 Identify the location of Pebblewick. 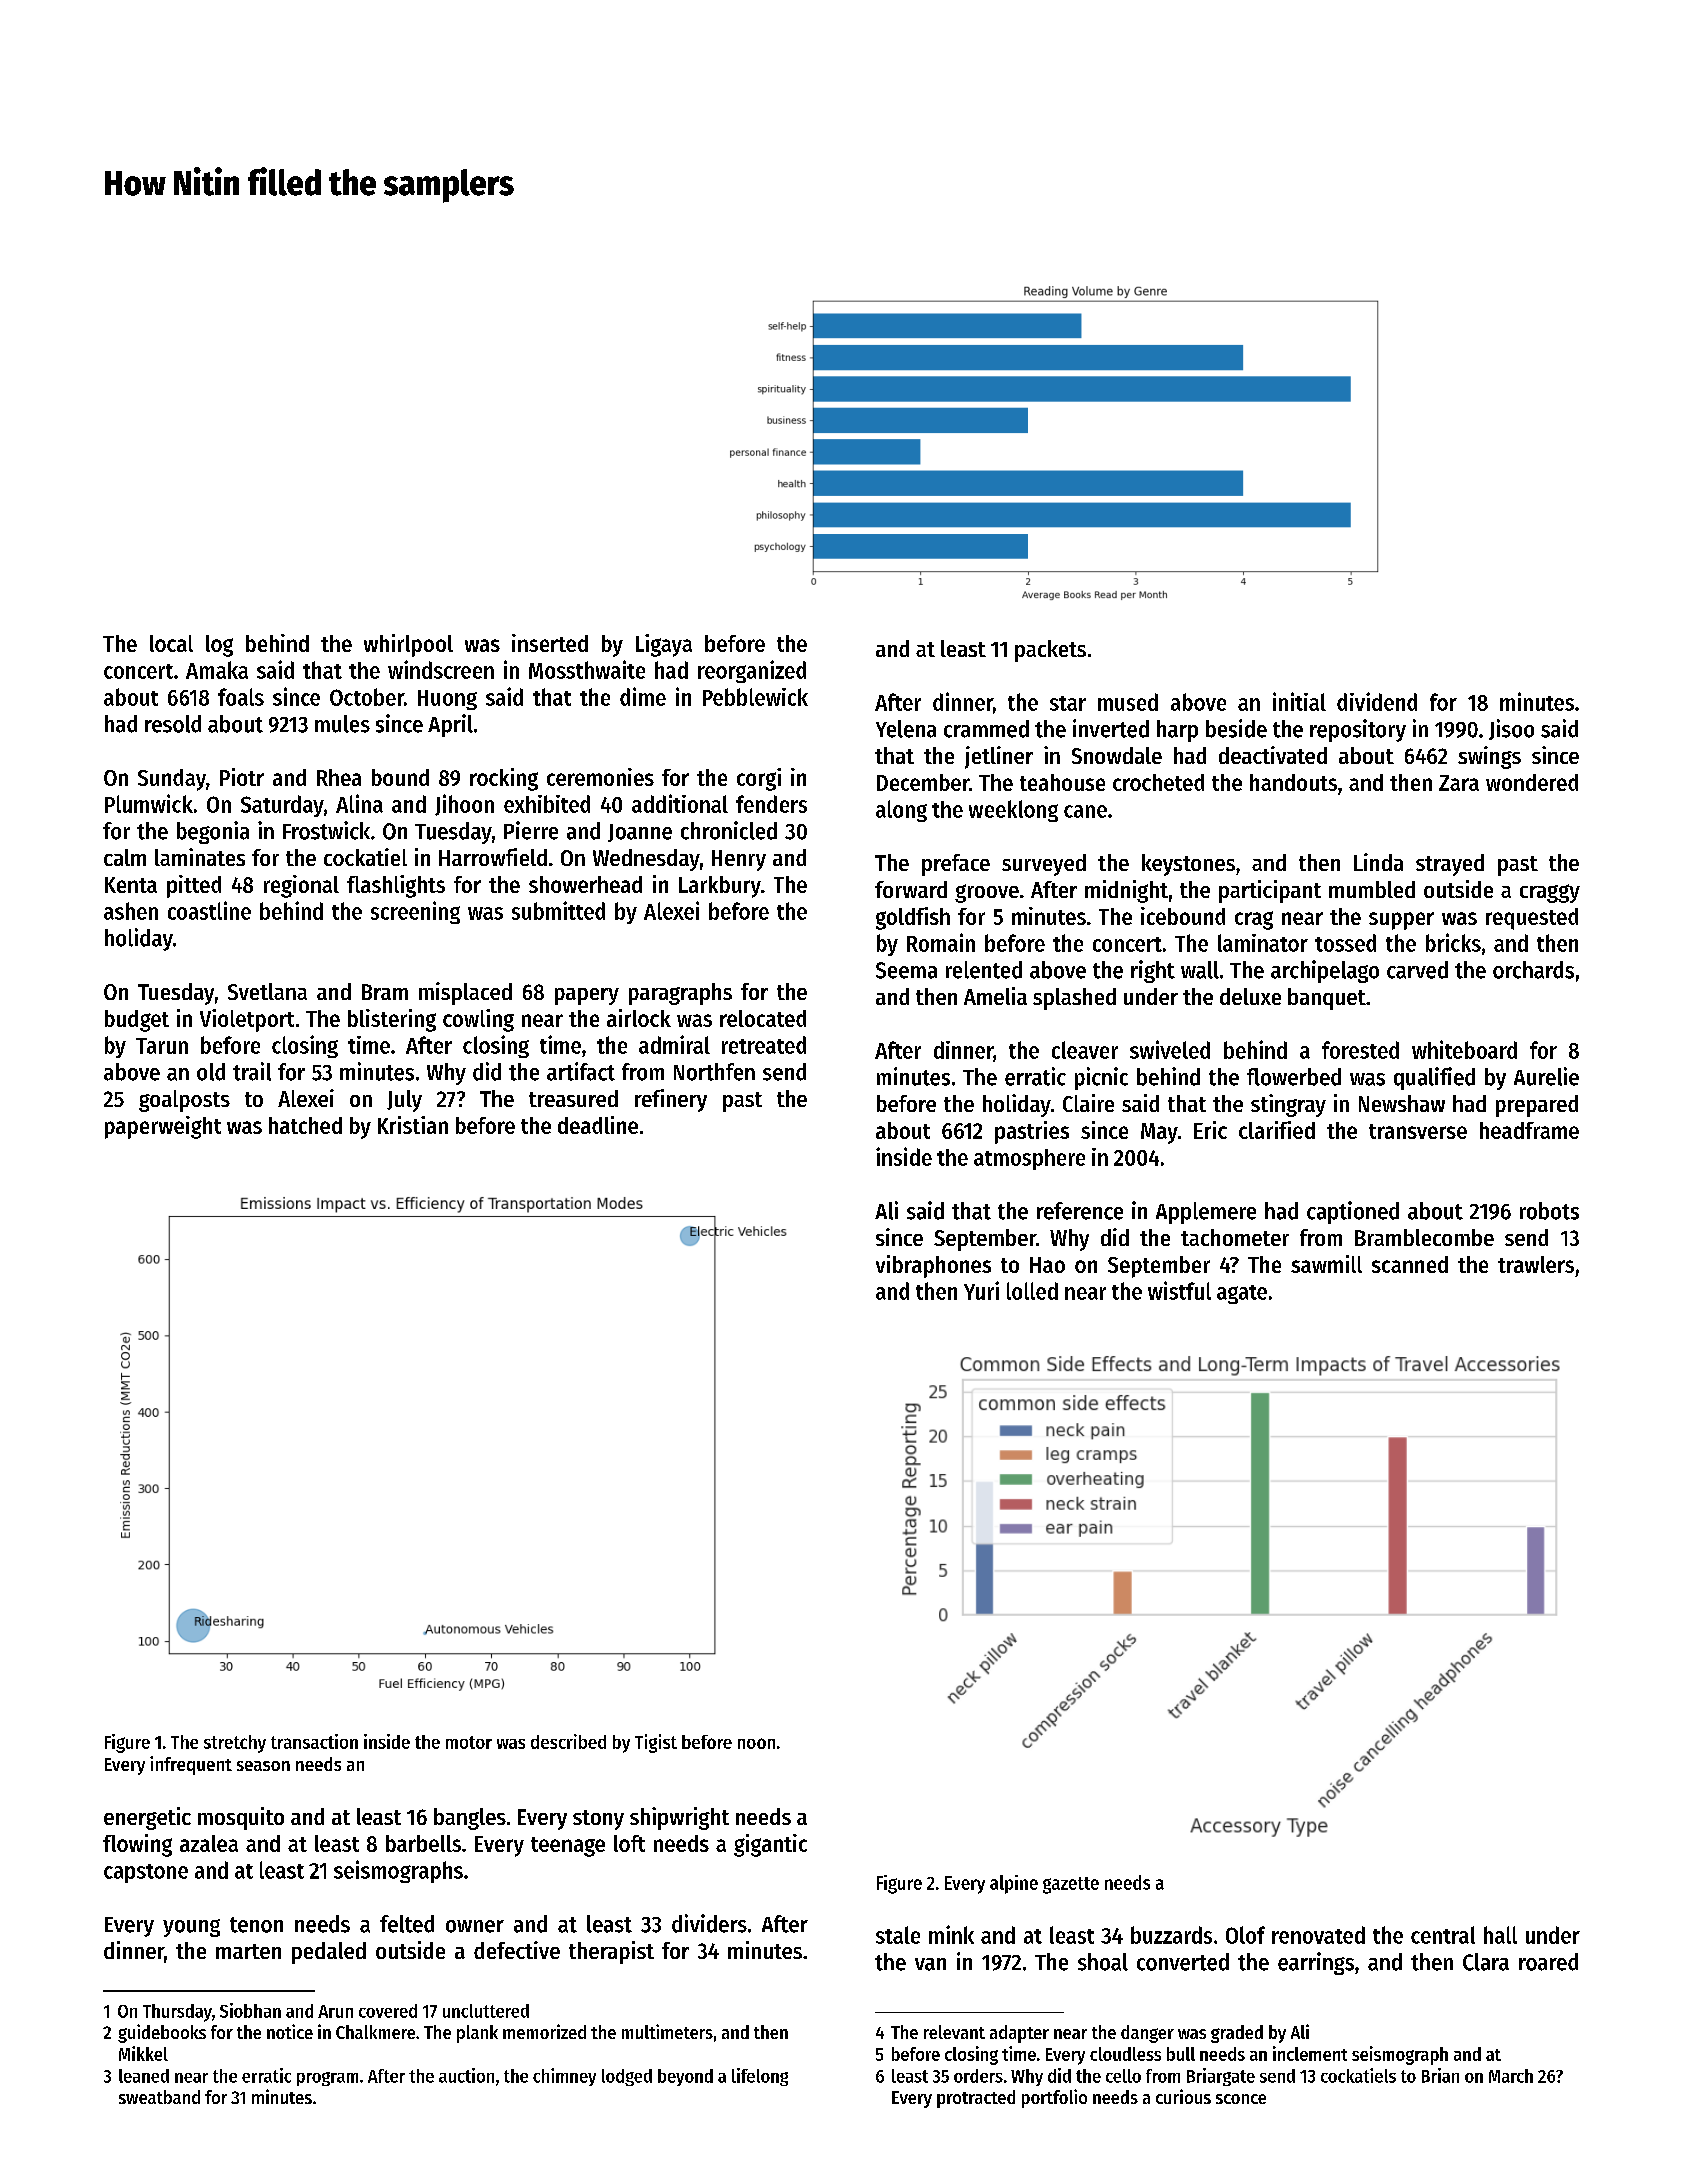
(755, 697).
